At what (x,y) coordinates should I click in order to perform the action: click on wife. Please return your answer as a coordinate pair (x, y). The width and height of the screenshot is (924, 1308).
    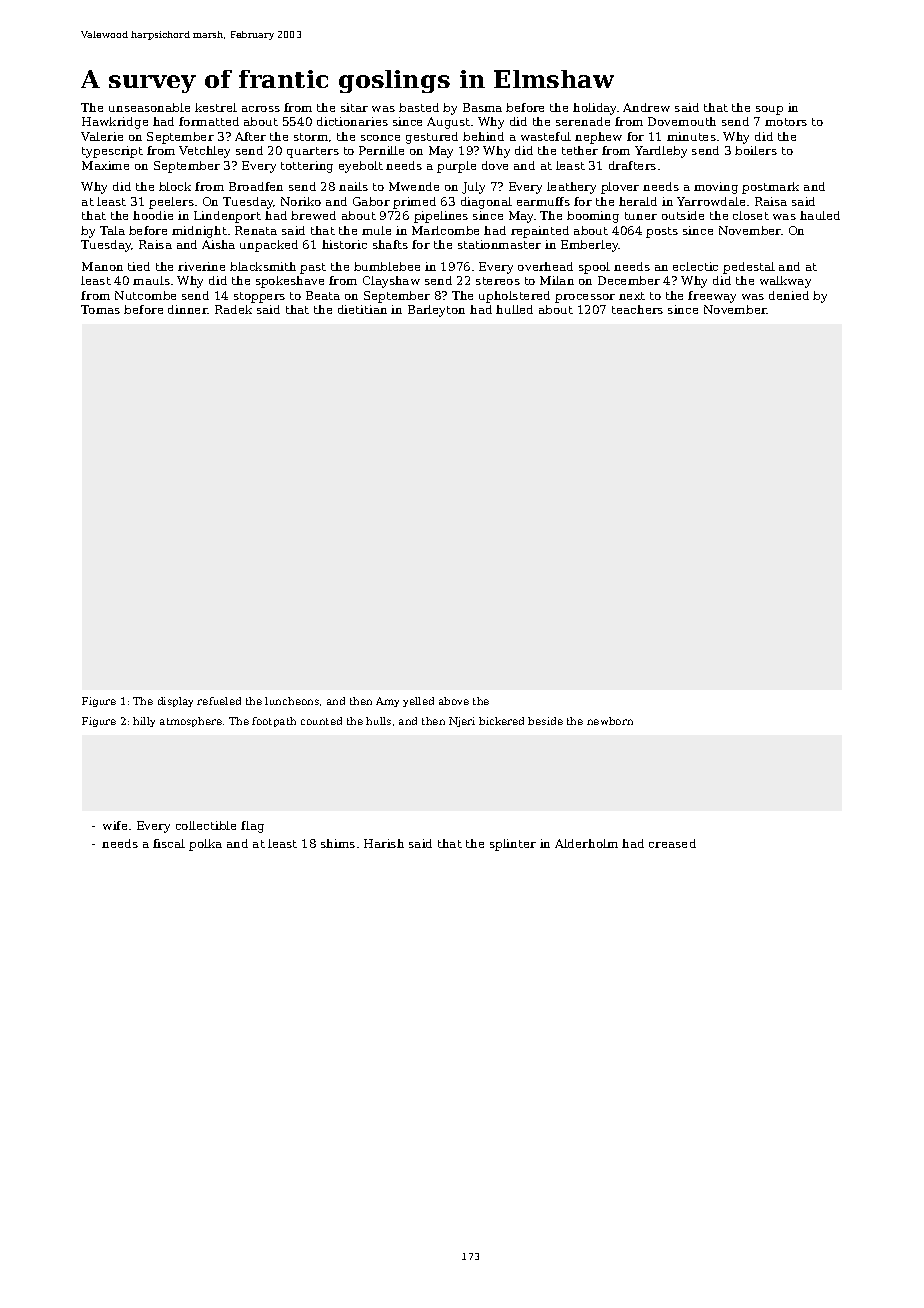
    Looking at the image, I should click on (115, 825).
